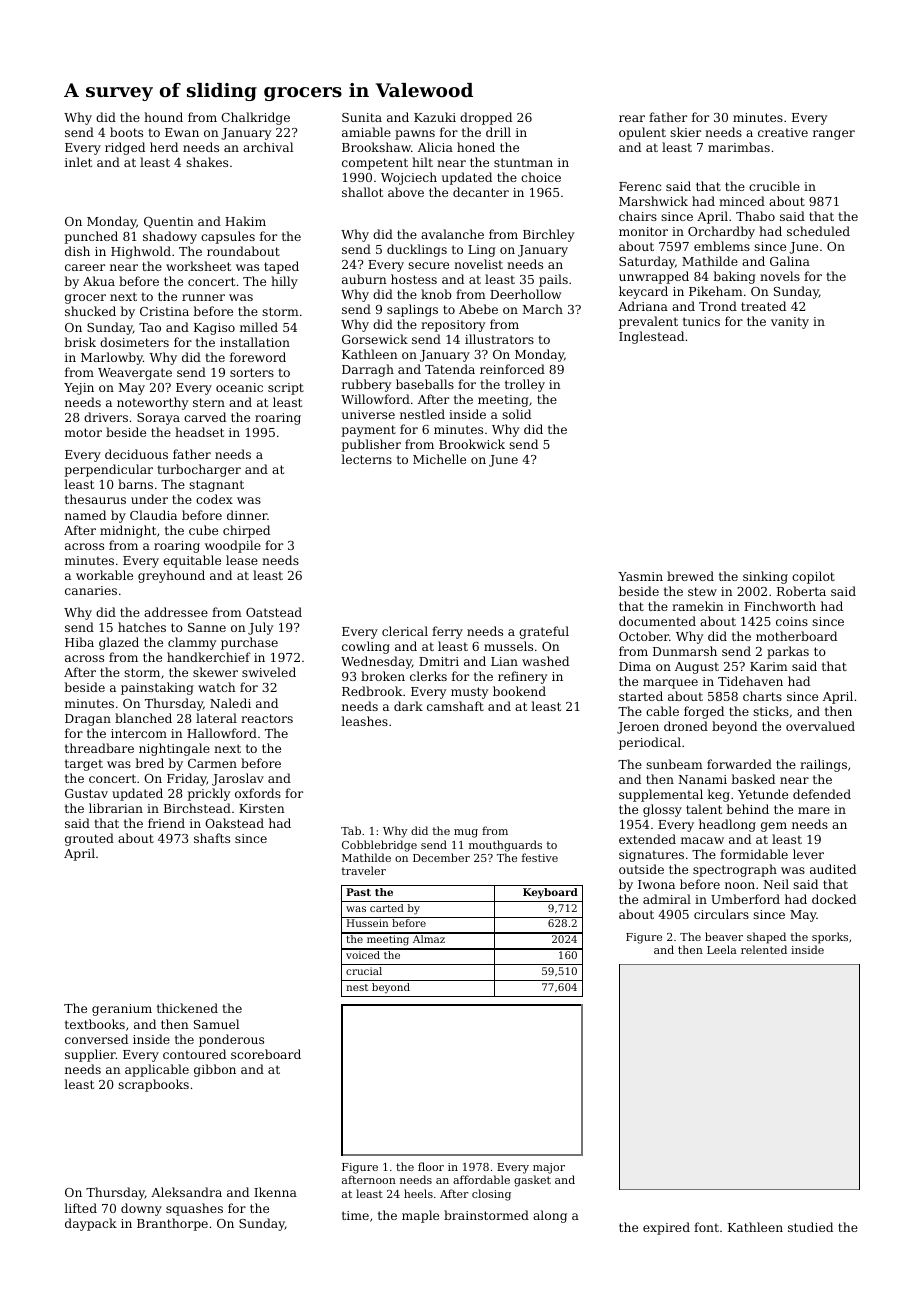 The image size is (924, 1308). I want to click on Inglestead, so click(651, 337).
